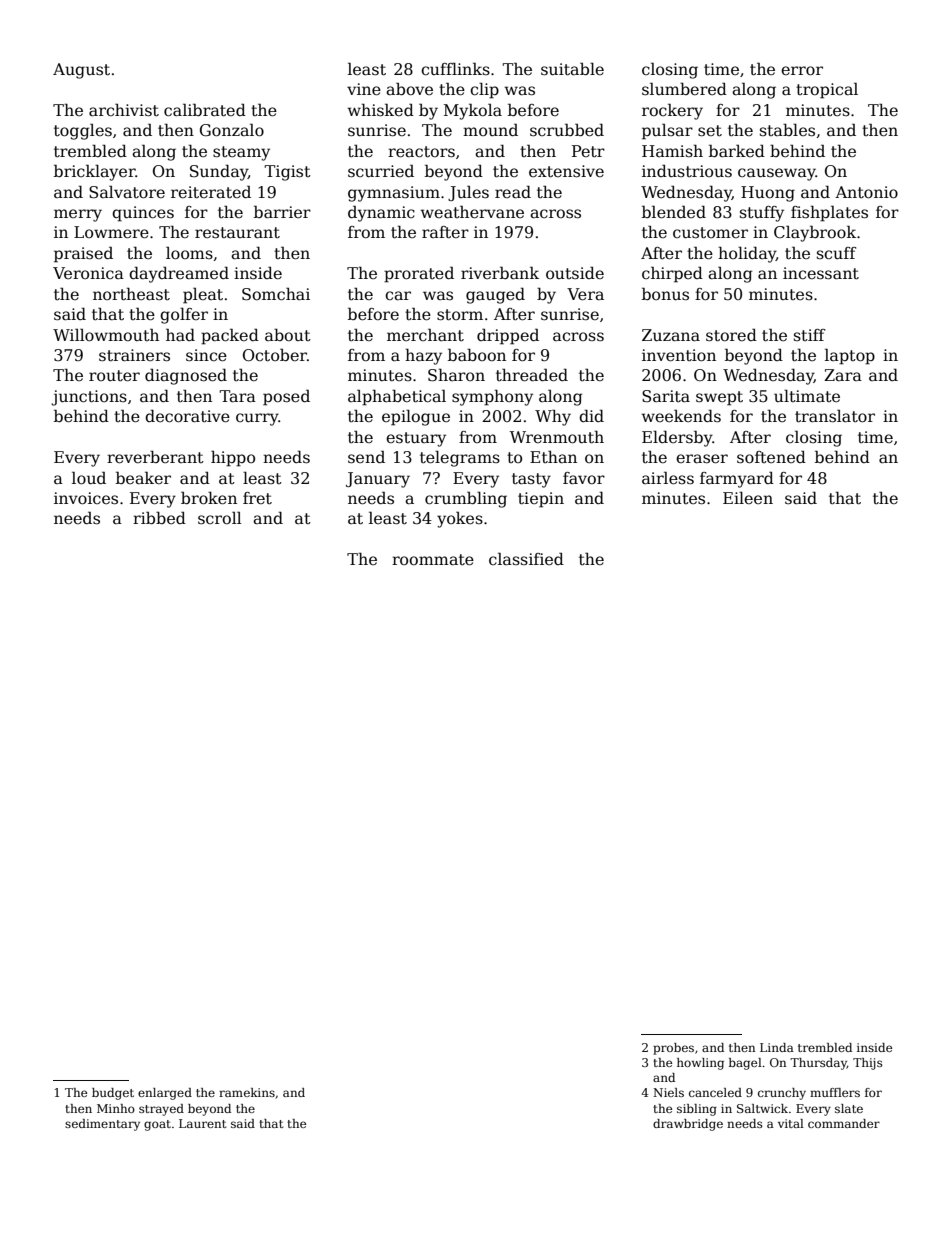  Describe the element at coordinates (674, 212) in the image. I see `blended` at that location.
